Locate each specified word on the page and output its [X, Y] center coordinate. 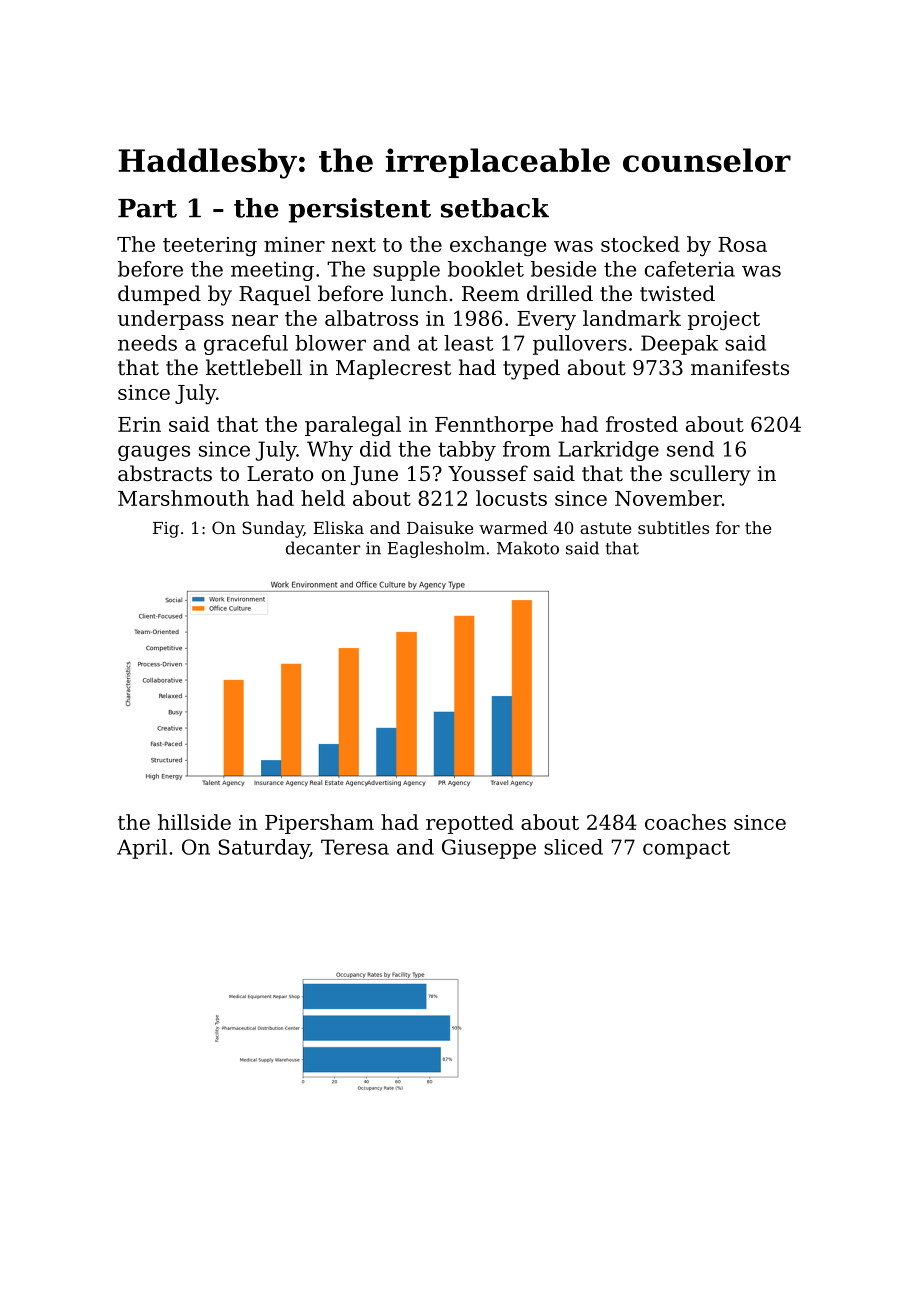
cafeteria [690, 269]
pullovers [580, 345]
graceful [246, 345]
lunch [419, 293]
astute [605, 528]
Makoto [528, 548]
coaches [685, 822]
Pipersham [319, 824]
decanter [323, 548]
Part [147, 208]
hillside [194, 822]
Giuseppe [489, 849]
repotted [470, 824]
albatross [371, 318]
